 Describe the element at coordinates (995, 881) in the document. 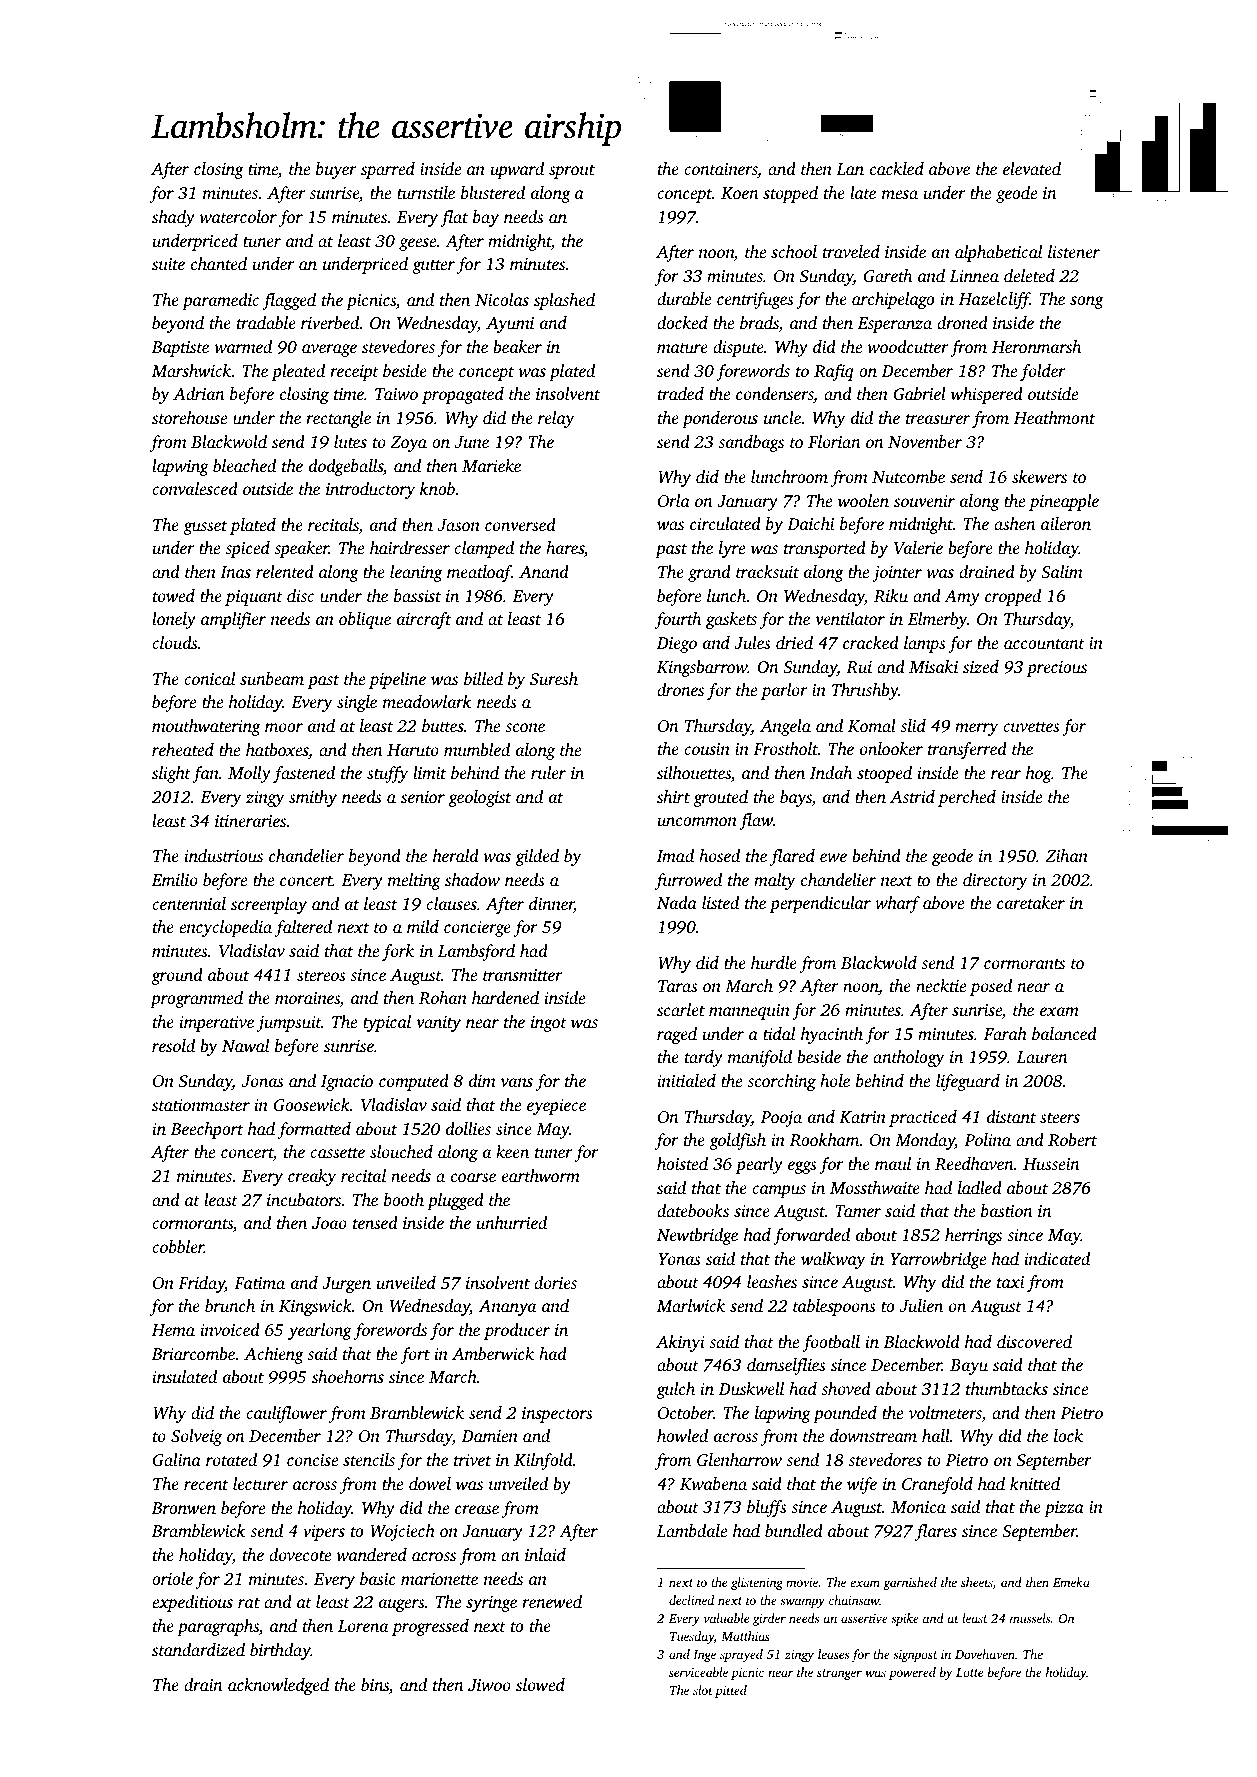

I see `directory` at that location.
